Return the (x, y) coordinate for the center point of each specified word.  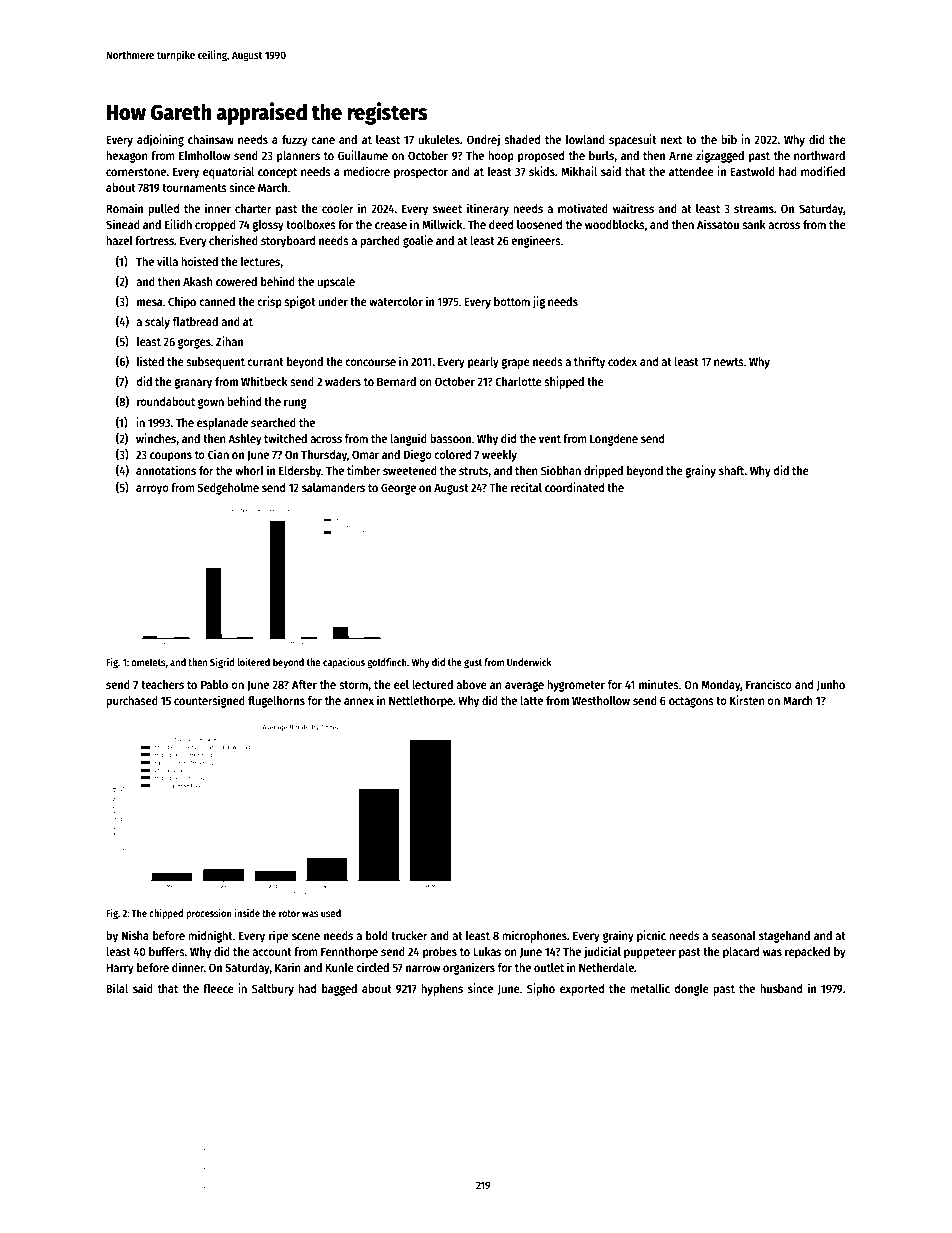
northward (819, 155)
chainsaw (211, 139)
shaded (522, 139)
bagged (339, 990)
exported (582, 990)
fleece (218, 988)
